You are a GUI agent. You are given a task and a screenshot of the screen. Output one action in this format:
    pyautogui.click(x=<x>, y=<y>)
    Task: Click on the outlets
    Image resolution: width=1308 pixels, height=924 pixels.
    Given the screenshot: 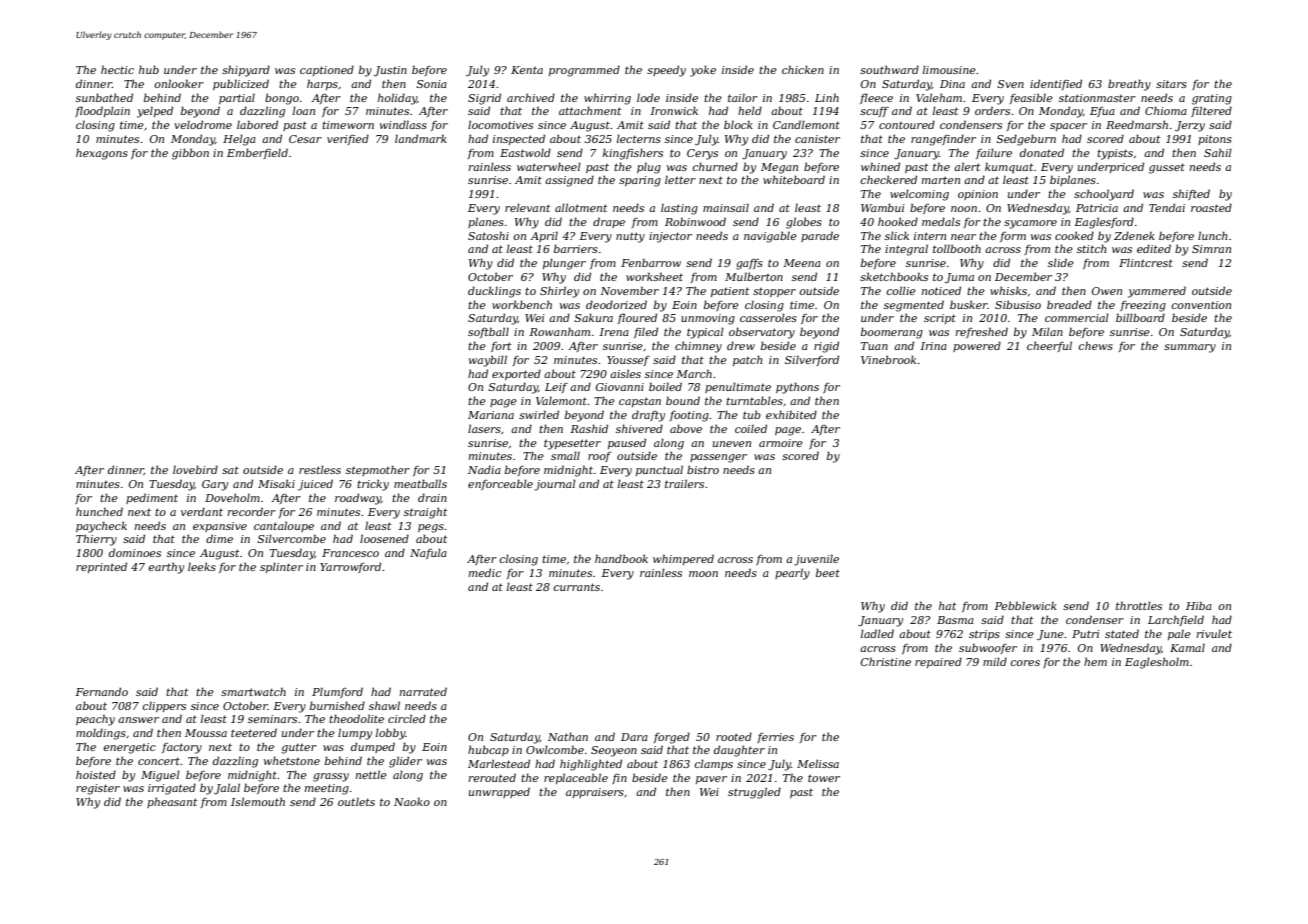 What is the action you would take?
    pyautogui.click(x=356, y=801)
